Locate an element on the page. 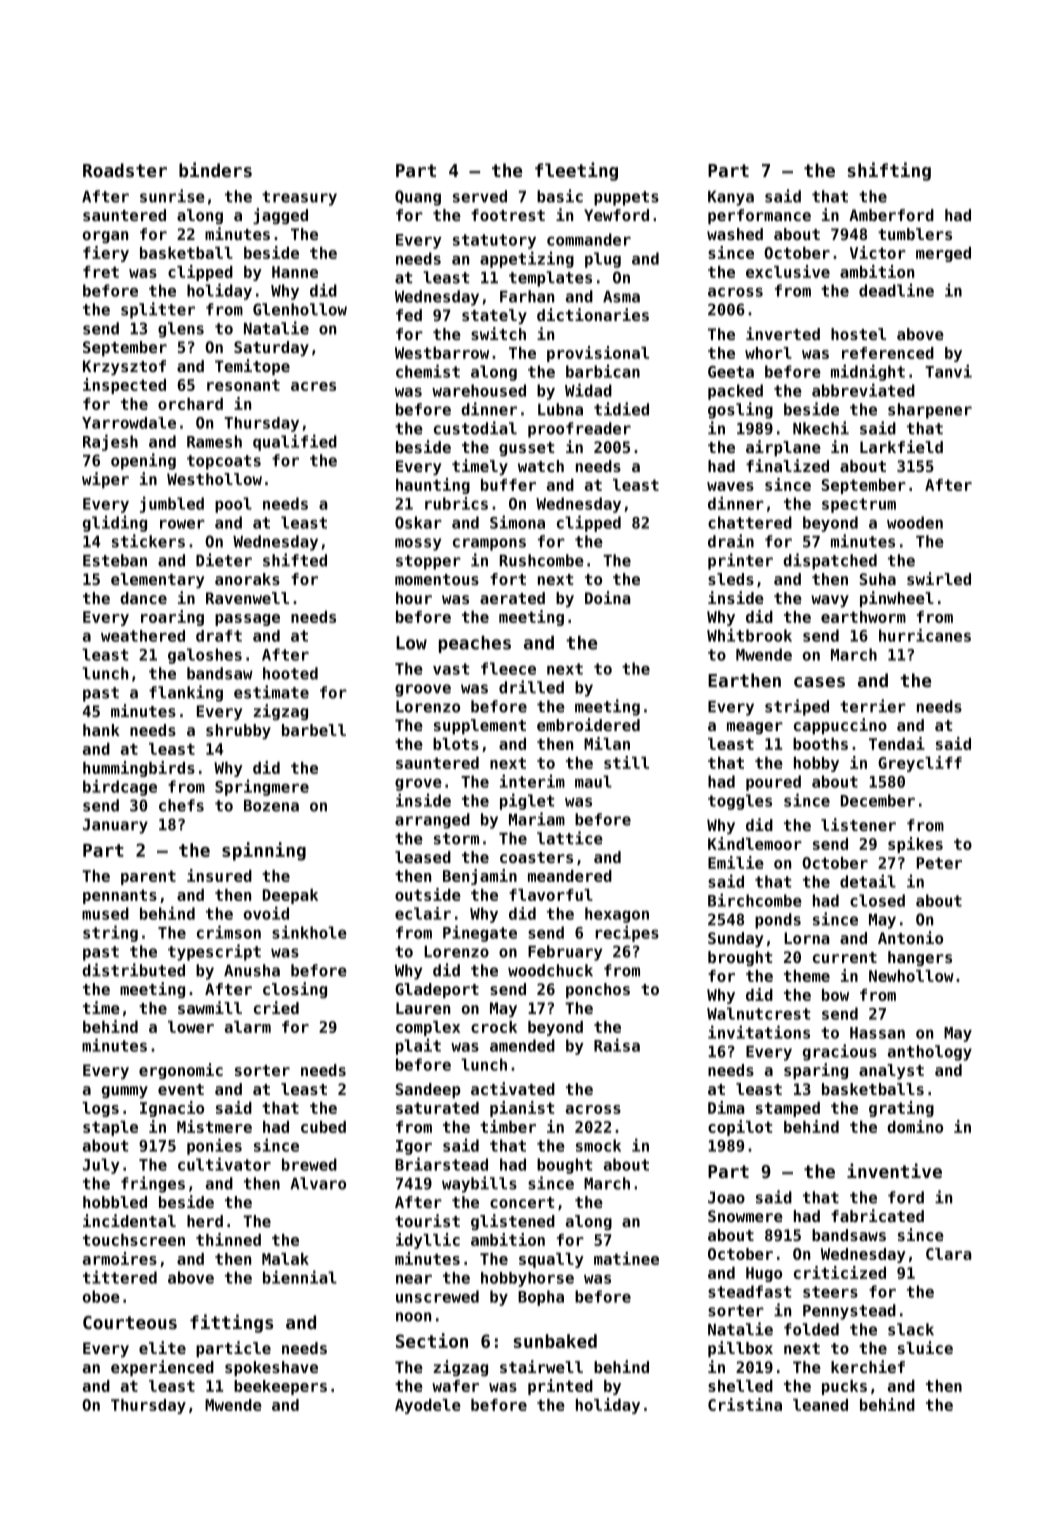  Krzysztof is located at coordinates (124, 368).
